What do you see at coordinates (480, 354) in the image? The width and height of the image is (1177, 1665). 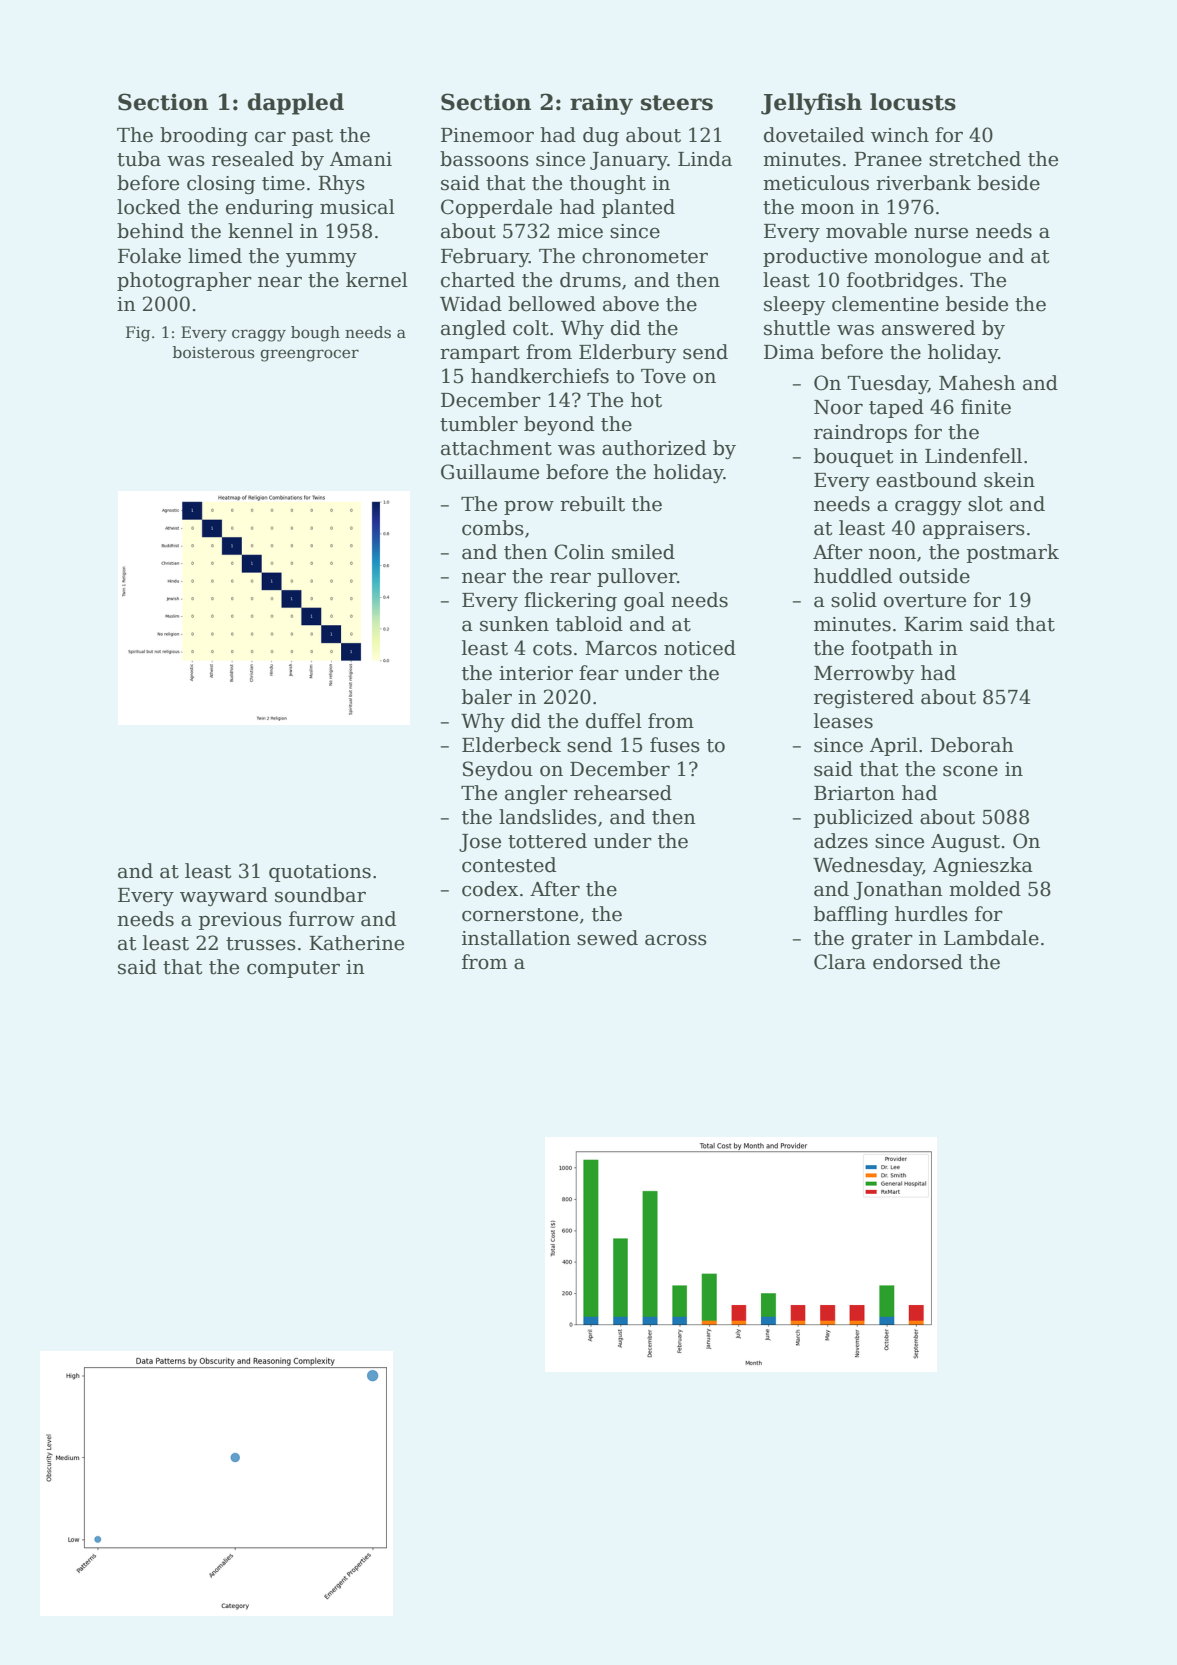 I see `rampart` at bounding box center [480, 354].
